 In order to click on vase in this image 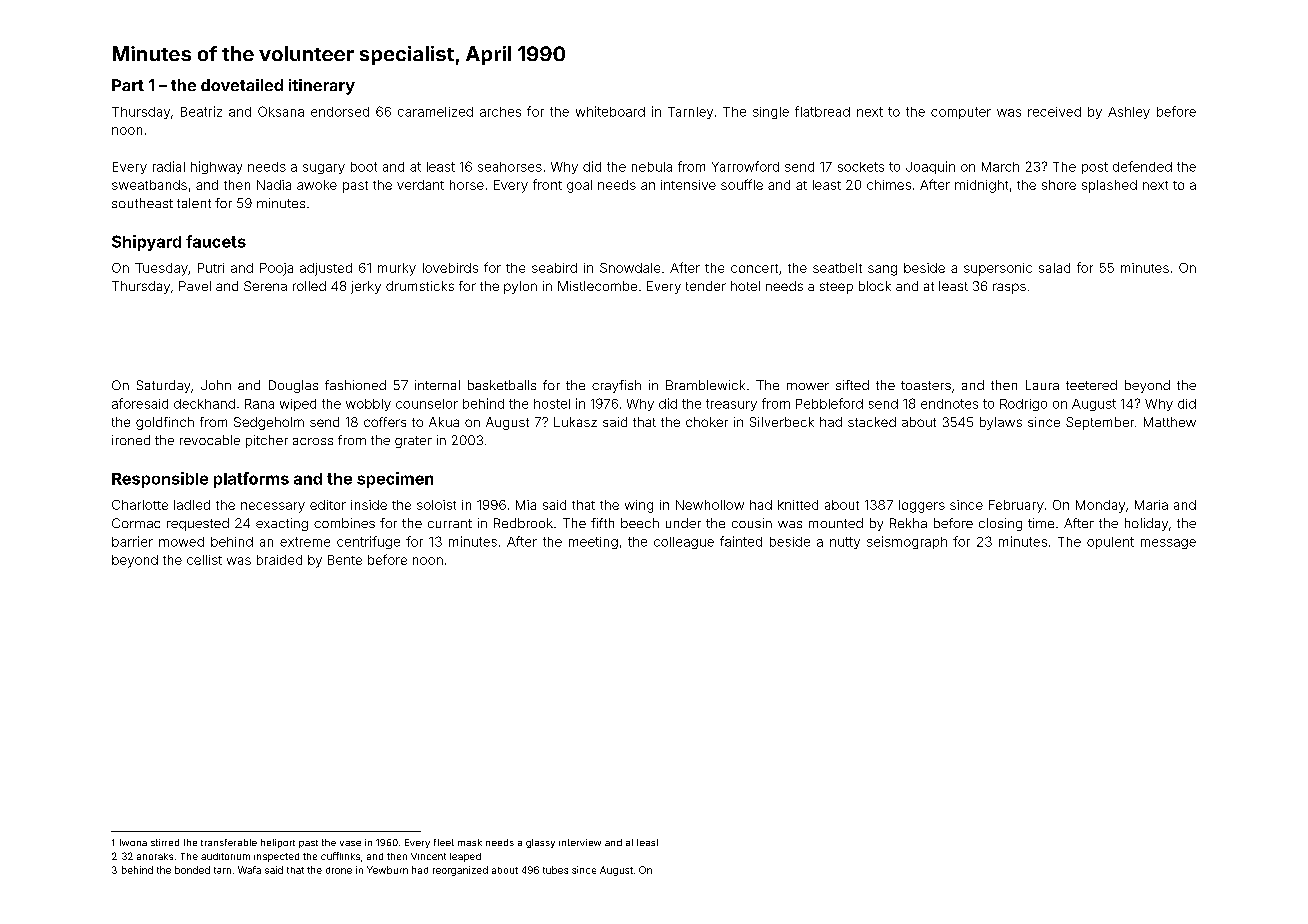, I will do `click(350, 843)`.
